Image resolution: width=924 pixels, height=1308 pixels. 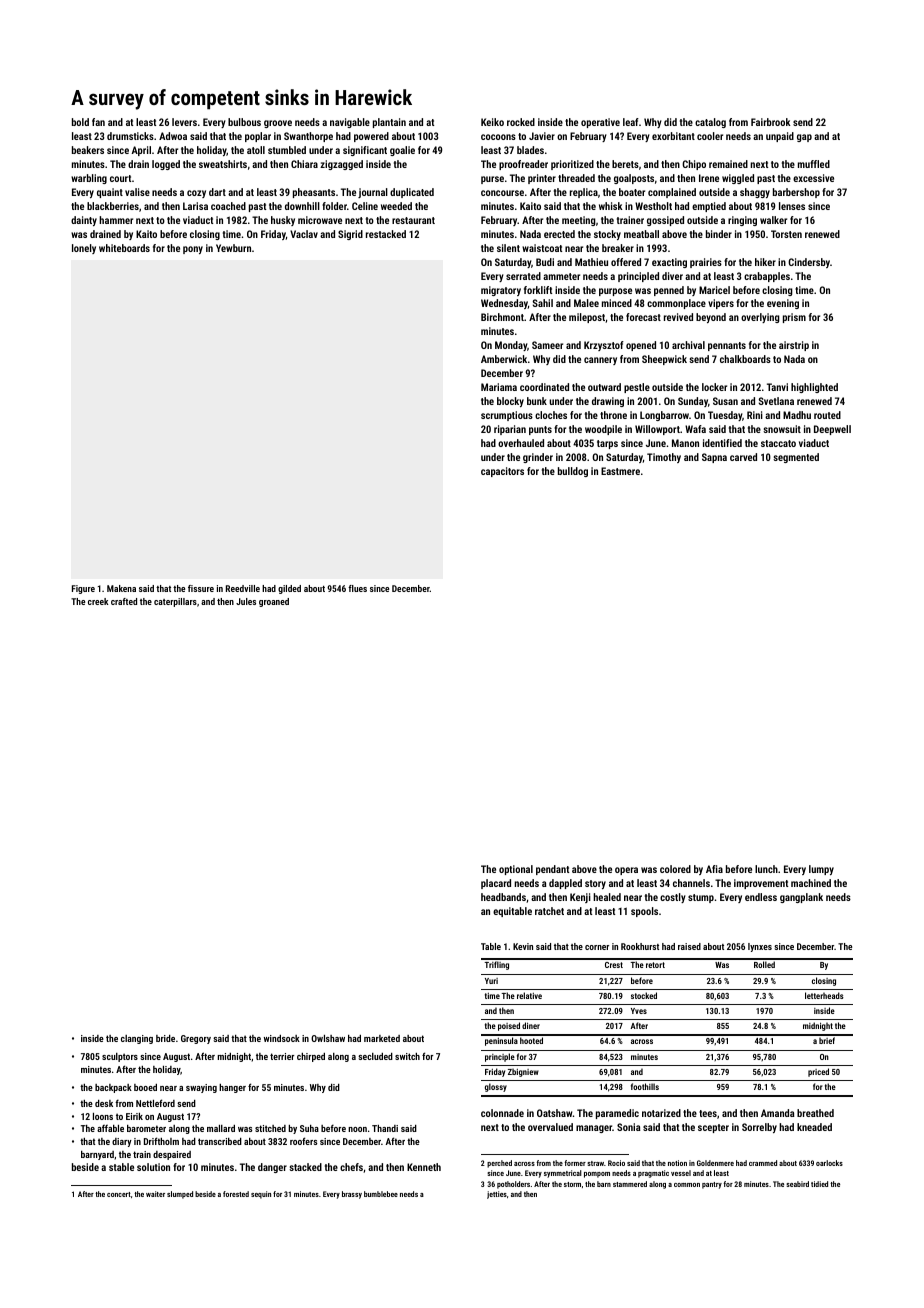 I want to click on concert, so click(x=119, y=1194).
